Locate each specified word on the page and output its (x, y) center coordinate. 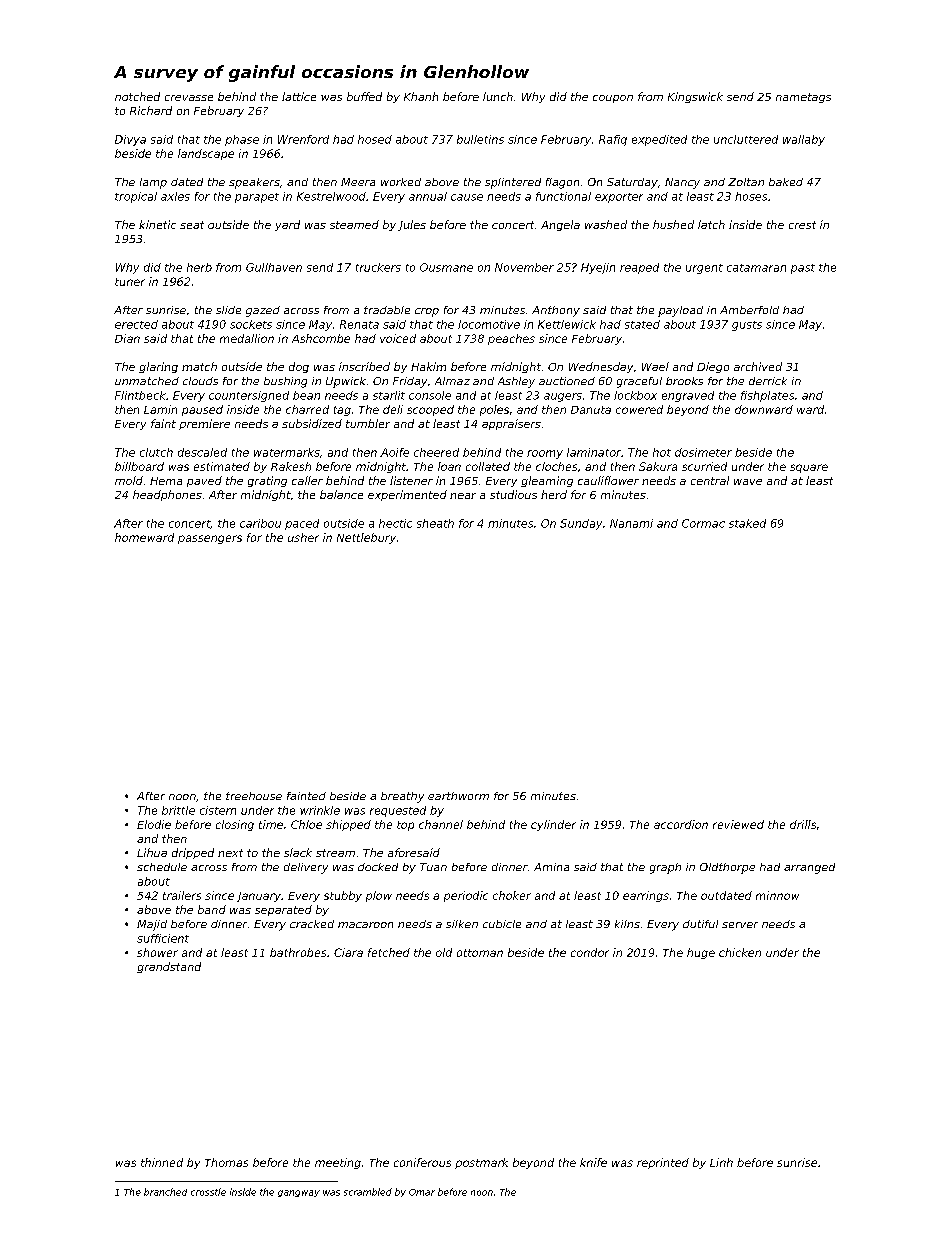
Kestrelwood (331, 196)
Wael (655, 366)
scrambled (368, 1192)
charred (307, 409)
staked (747, 523)
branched (165, 1192)
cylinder (553, 825)
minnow (777, 895)
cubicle (502, 924)
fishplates (767, 396)
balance (341, 494)
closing (235, 825)
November (524, 267)
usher (303, 537)
